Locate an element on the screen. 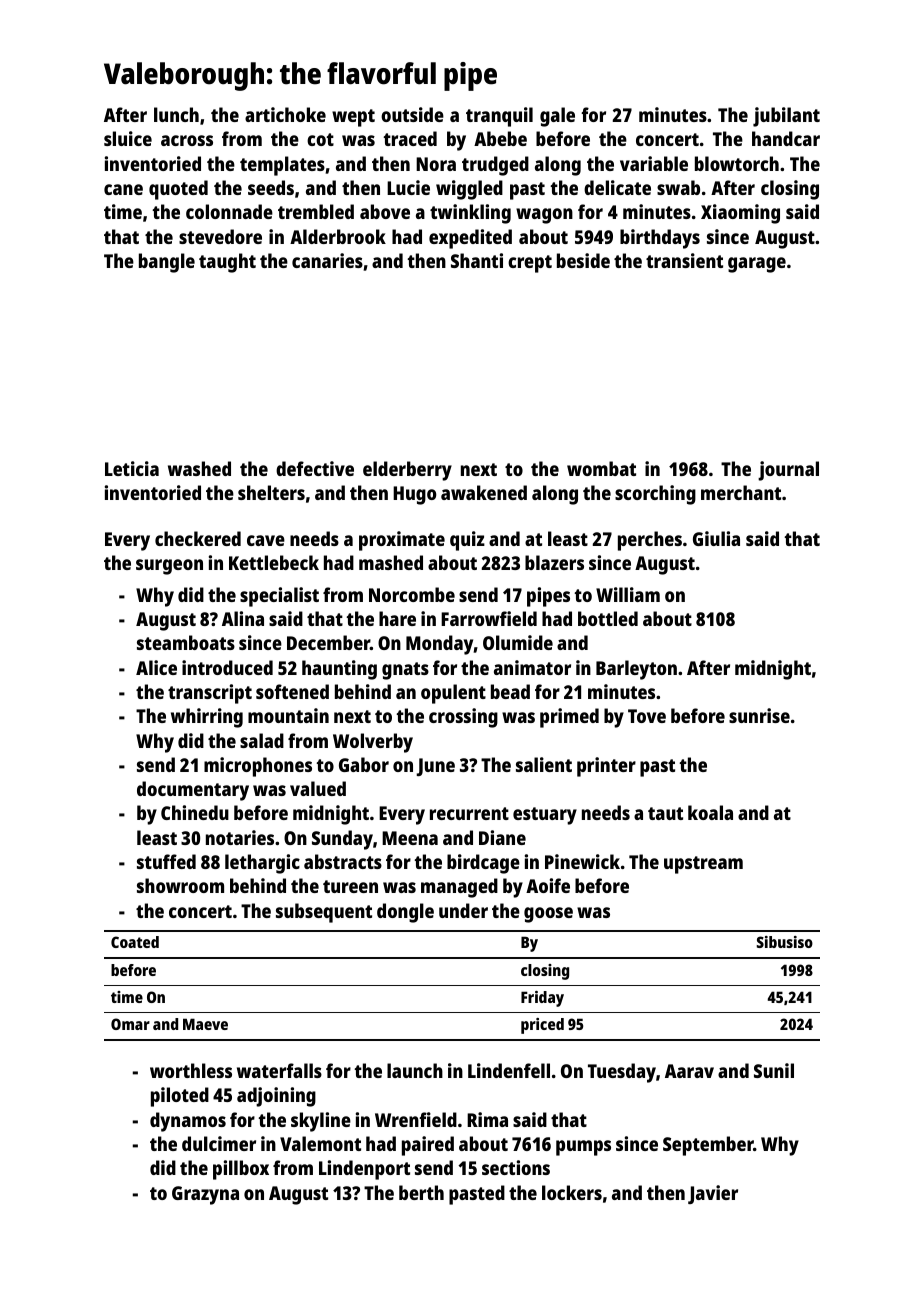  berth is located at coordinates (421, 1192).
